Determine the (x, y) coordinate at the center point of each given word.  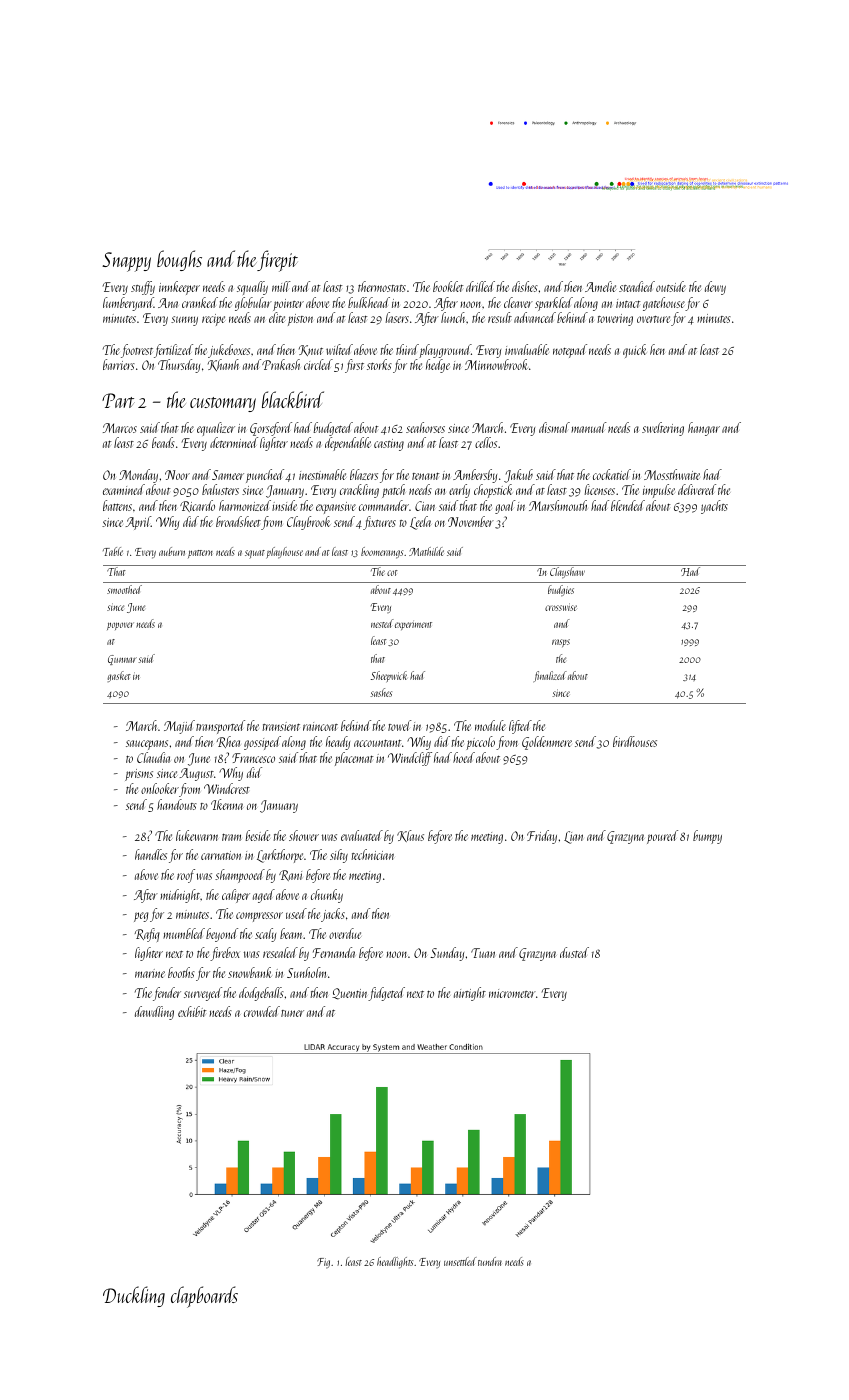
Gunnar (122, 660)
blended (628, 505)
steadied (637, 286)
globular (253, 304)
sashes (381, 692)
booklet (448, 286)
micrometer (512, 993)
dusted (574, 952)
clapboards (204, 1297)
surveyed (203, 994)
